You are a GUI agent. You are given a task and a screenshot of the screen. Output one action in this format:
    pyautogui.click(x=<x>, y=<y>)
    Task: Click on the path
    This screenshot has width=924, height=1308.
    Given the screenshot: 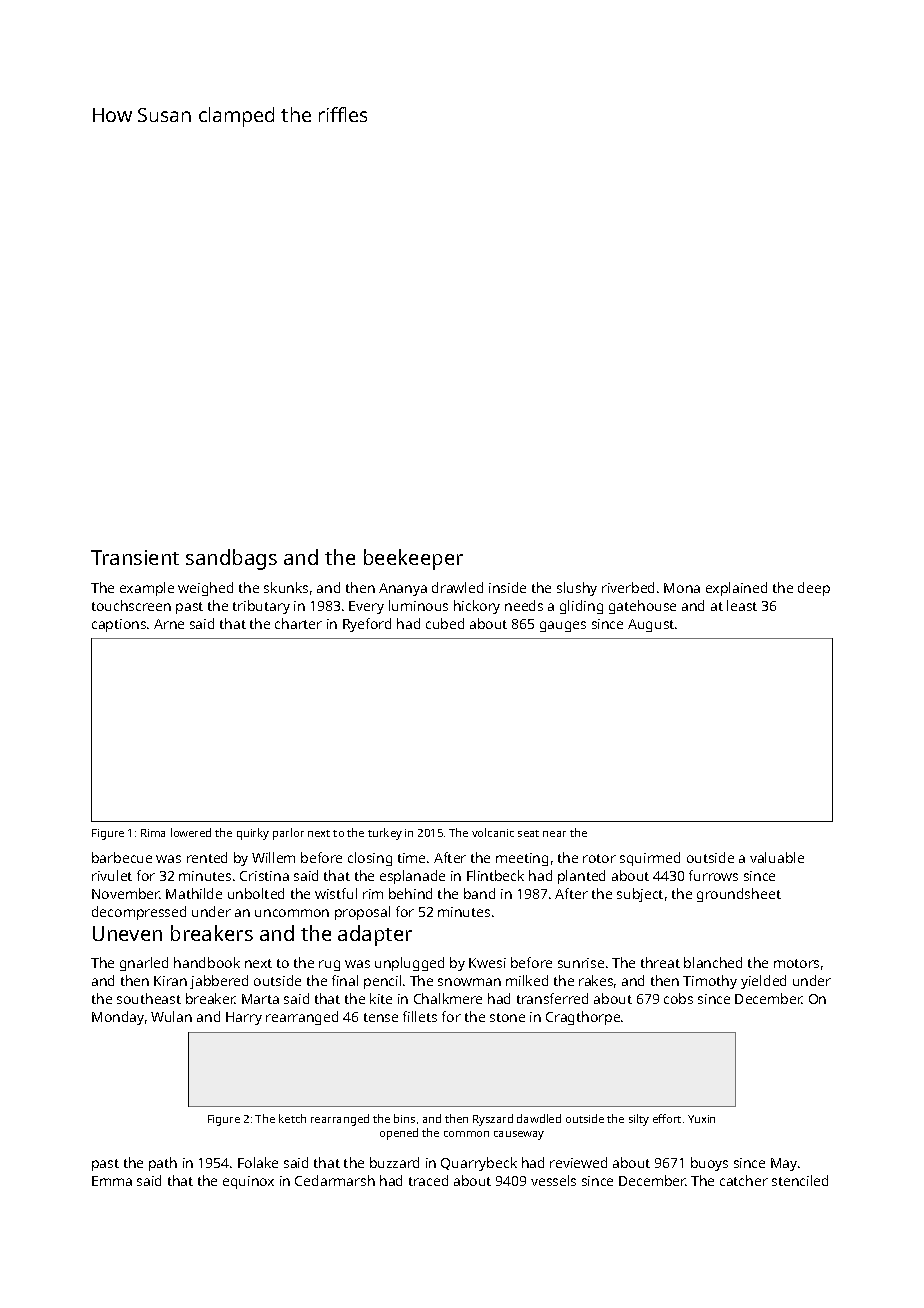 What is the action you would take?
    pyautogui.click(x=163, y=1164)
